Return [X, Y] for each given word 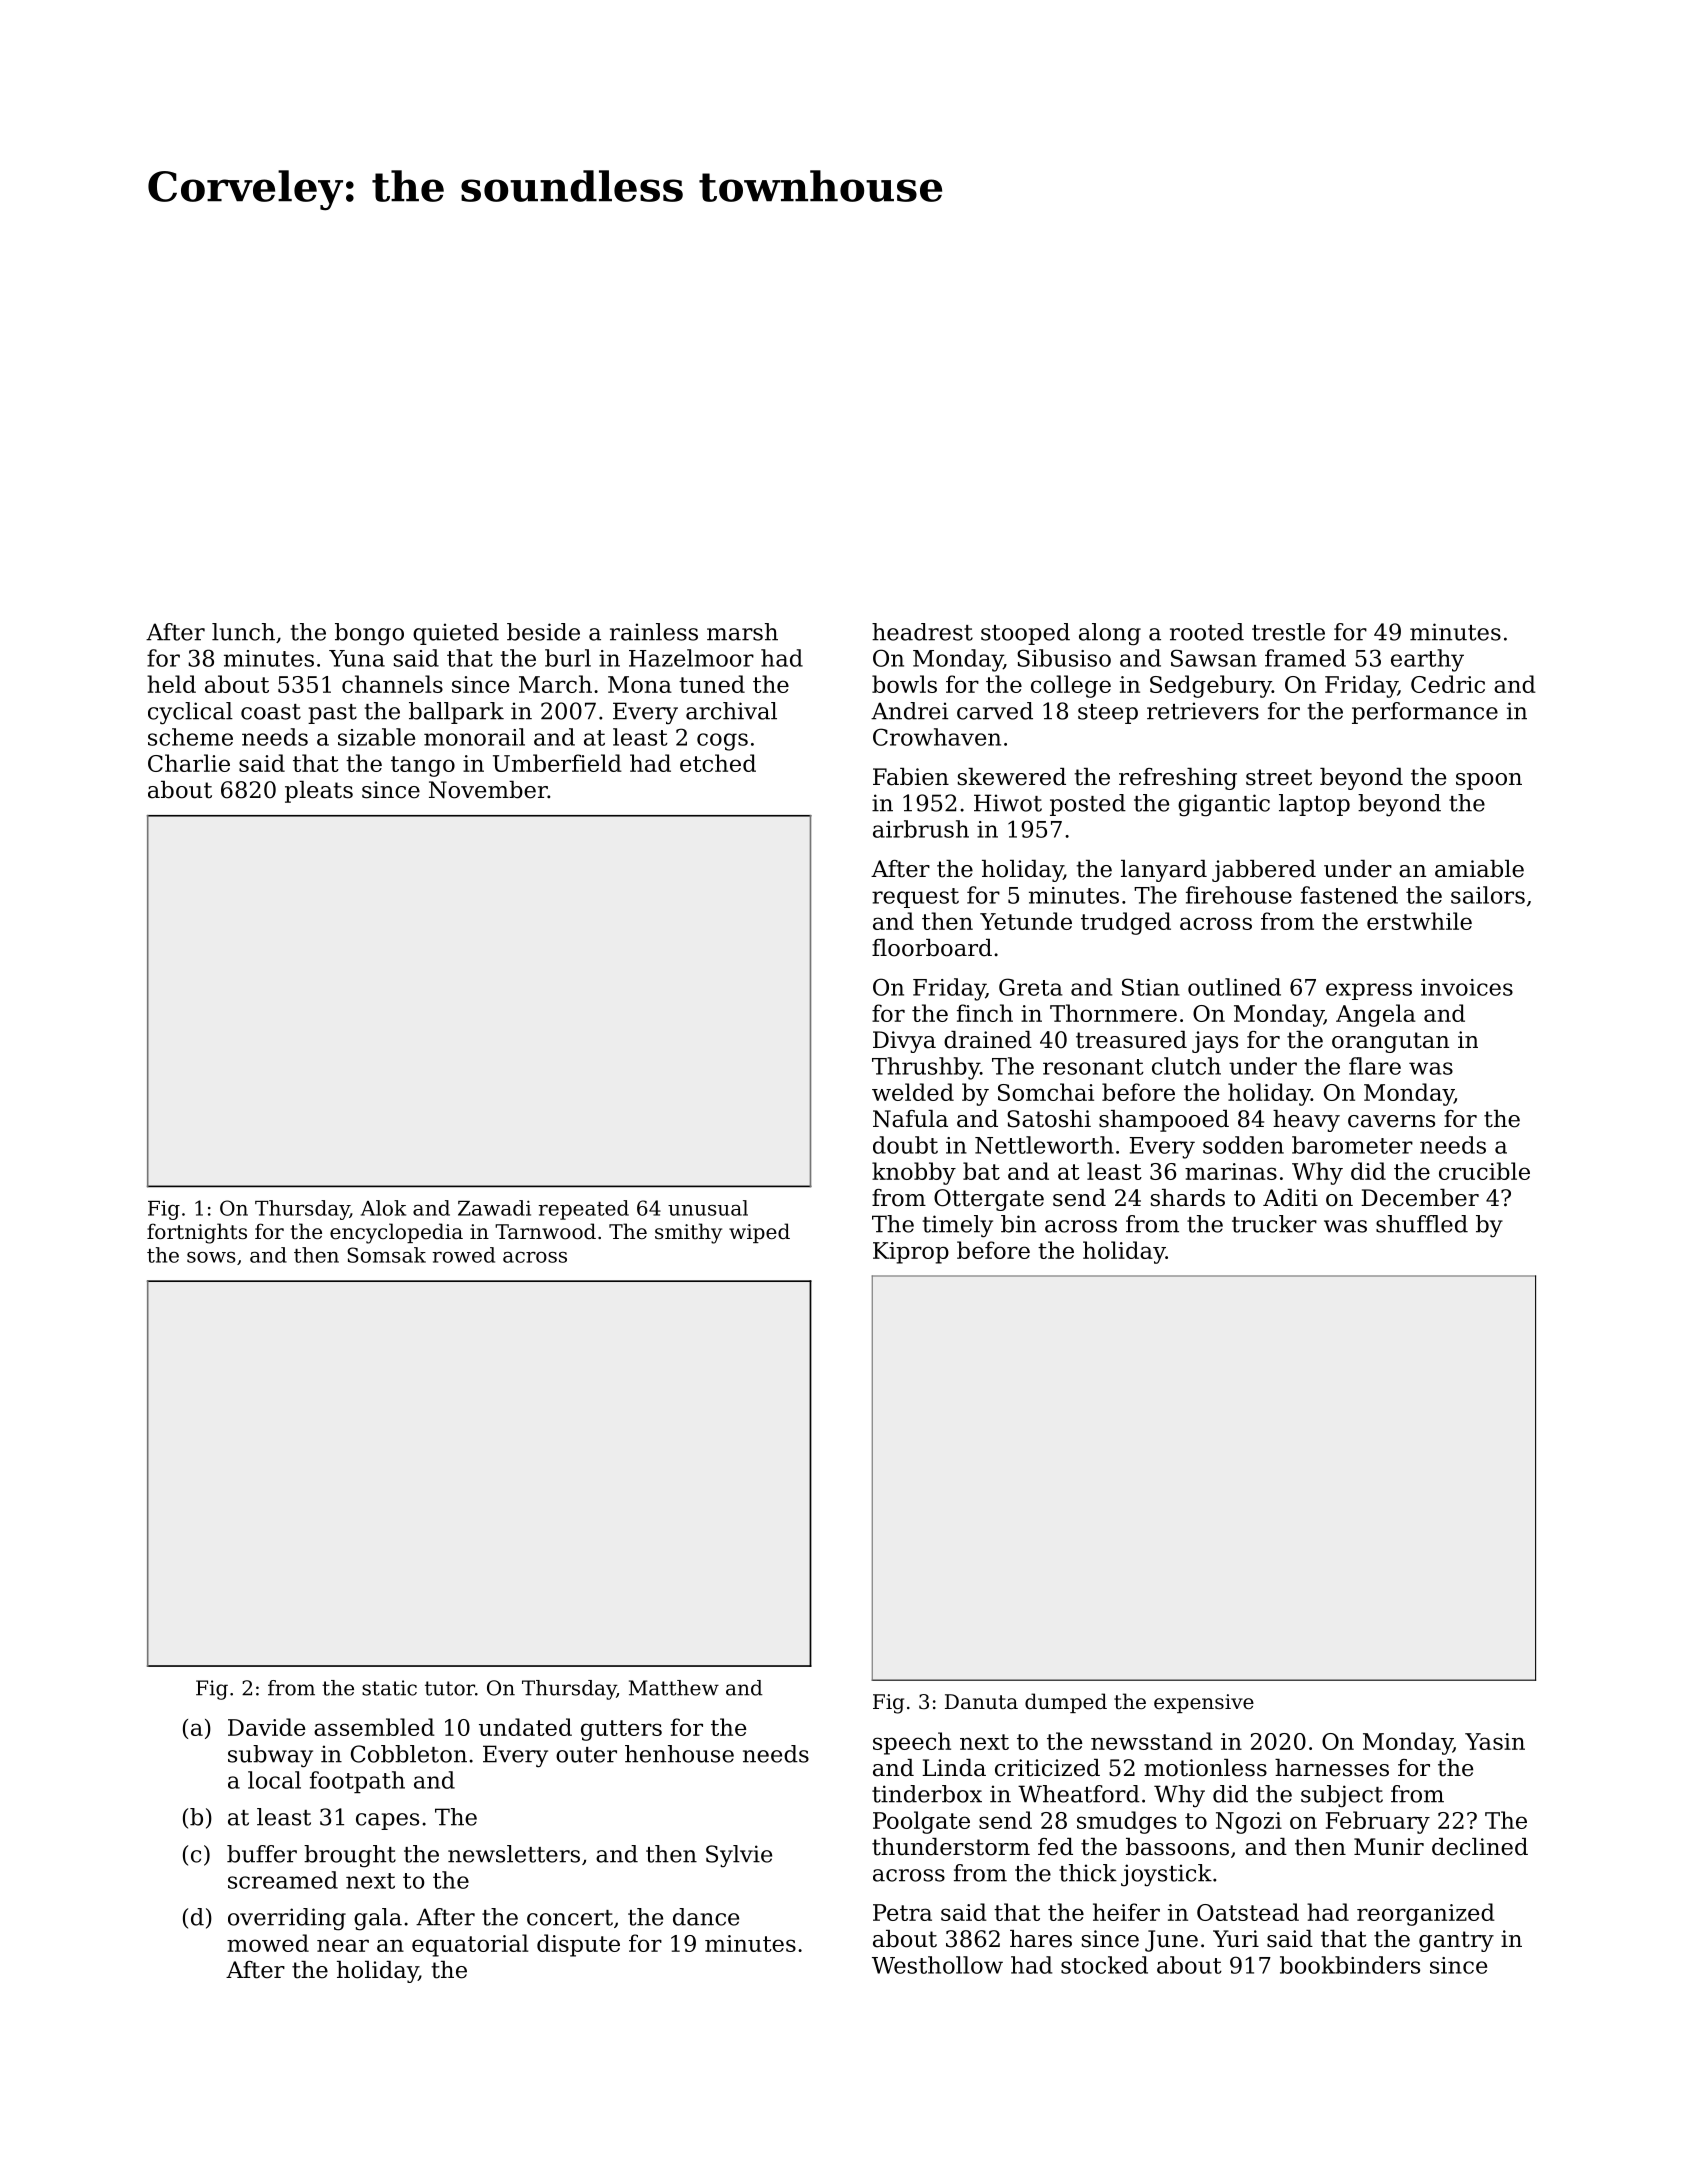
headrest [922, 632]
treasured [1131, 1040]
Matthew [674, 1688]
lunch [243, 632]
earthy [1427, 660]
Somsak [386, 1255]
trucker [1274, 1224]
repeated [583, 1210]
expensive [1204, 1703]
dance [706, 1917]
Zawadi [494, 1208]
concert [570, 1918]
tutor [450, 1688]
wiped [759, 1233]
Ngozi [1249, 1823]
